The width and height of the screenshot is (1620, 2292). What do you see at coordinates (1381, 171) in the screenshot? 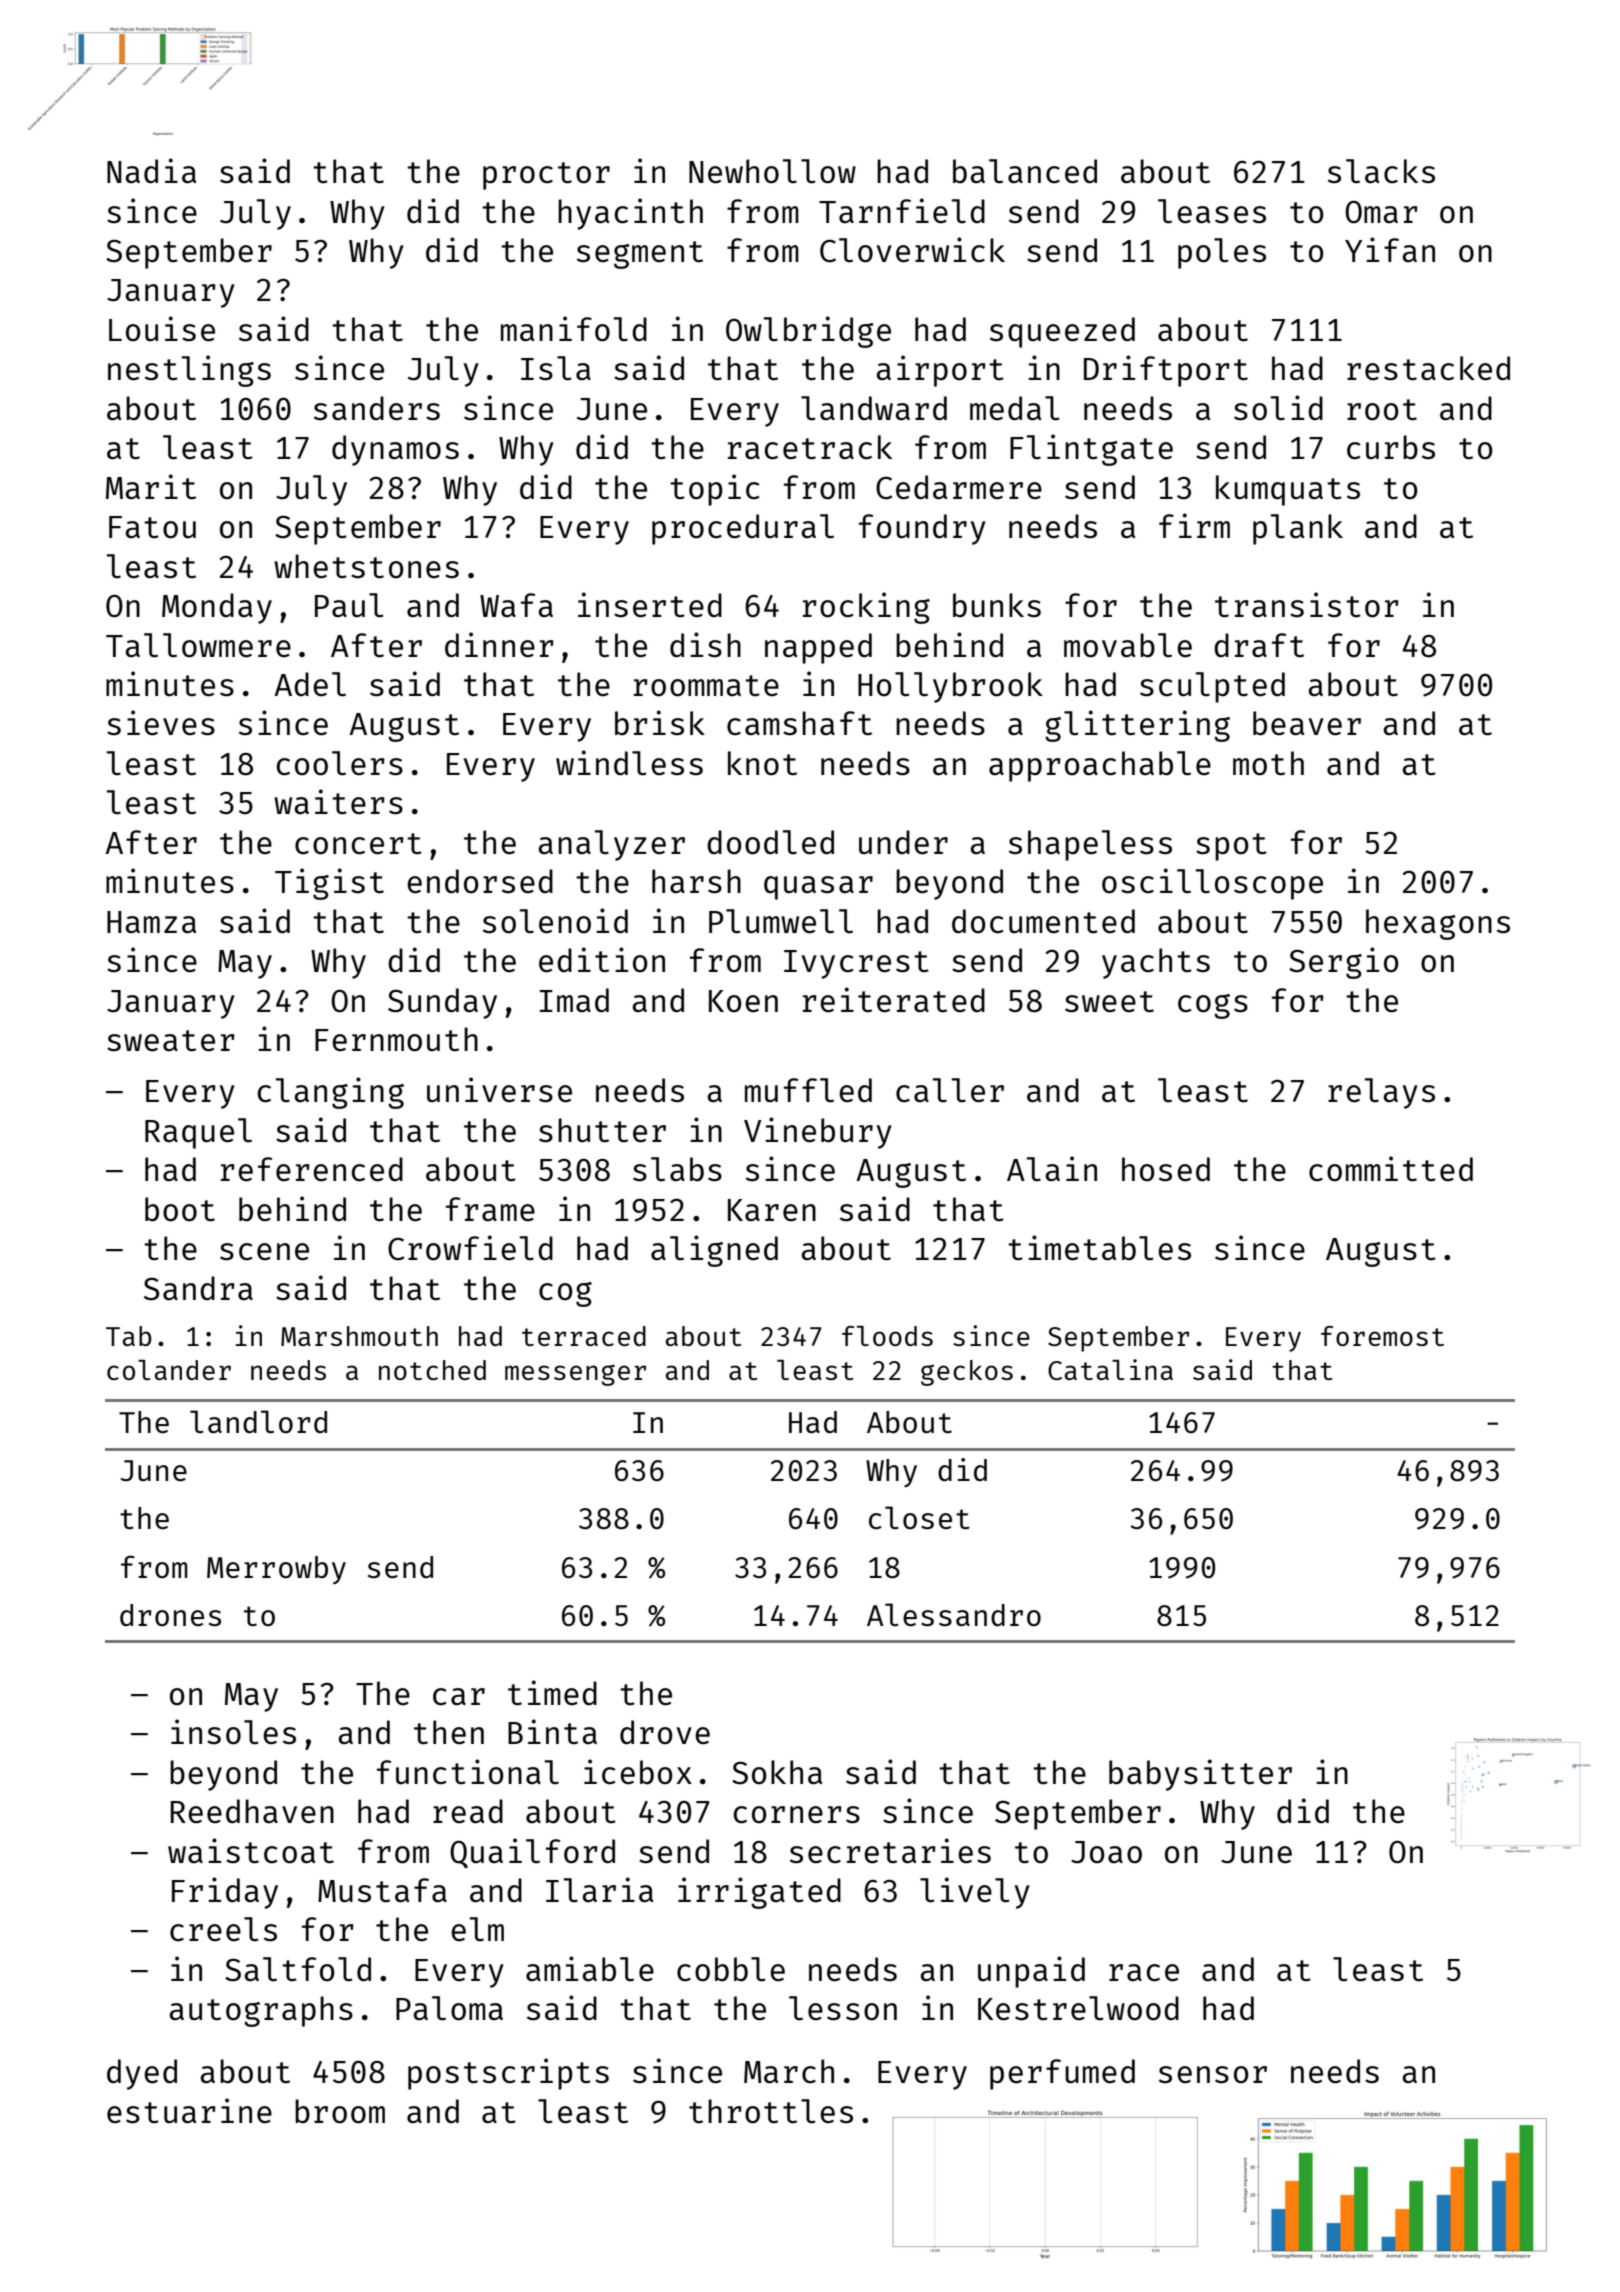
I see `slacks` at bounding box center [1381, 171].
